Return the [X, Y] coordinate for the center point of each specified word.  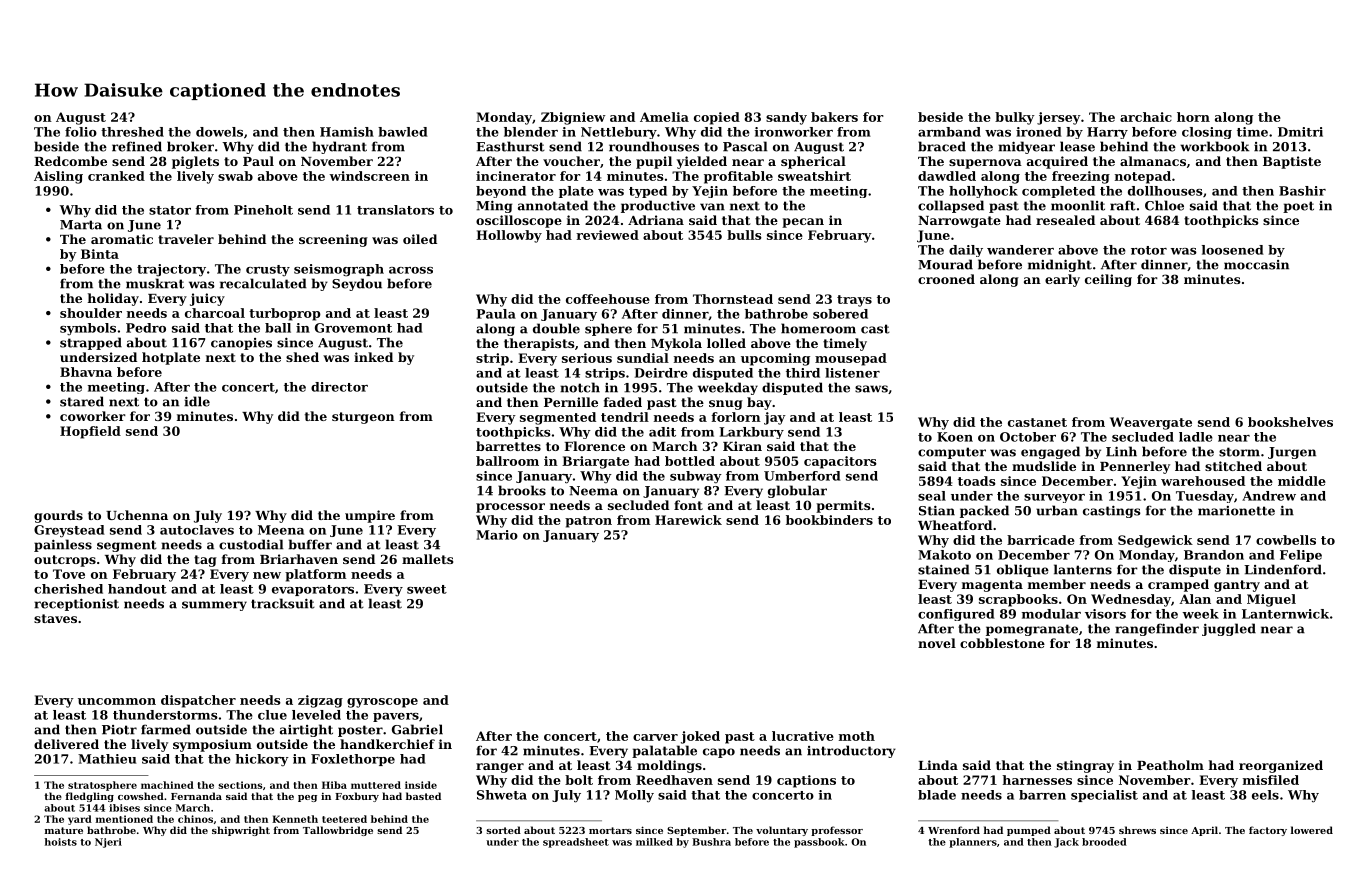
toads [977, 481]
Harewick [688, 520]
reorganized [1281, 766]
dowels [219, 132]
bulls [744, 235]
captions [806, 781]
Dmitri [1300, 132]
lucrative [803, 736]
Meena [281, 530]
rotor [1149, 250]
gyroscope [382, 703]
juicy [207, 299]
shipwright [241, 831]
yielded [702, 162]
